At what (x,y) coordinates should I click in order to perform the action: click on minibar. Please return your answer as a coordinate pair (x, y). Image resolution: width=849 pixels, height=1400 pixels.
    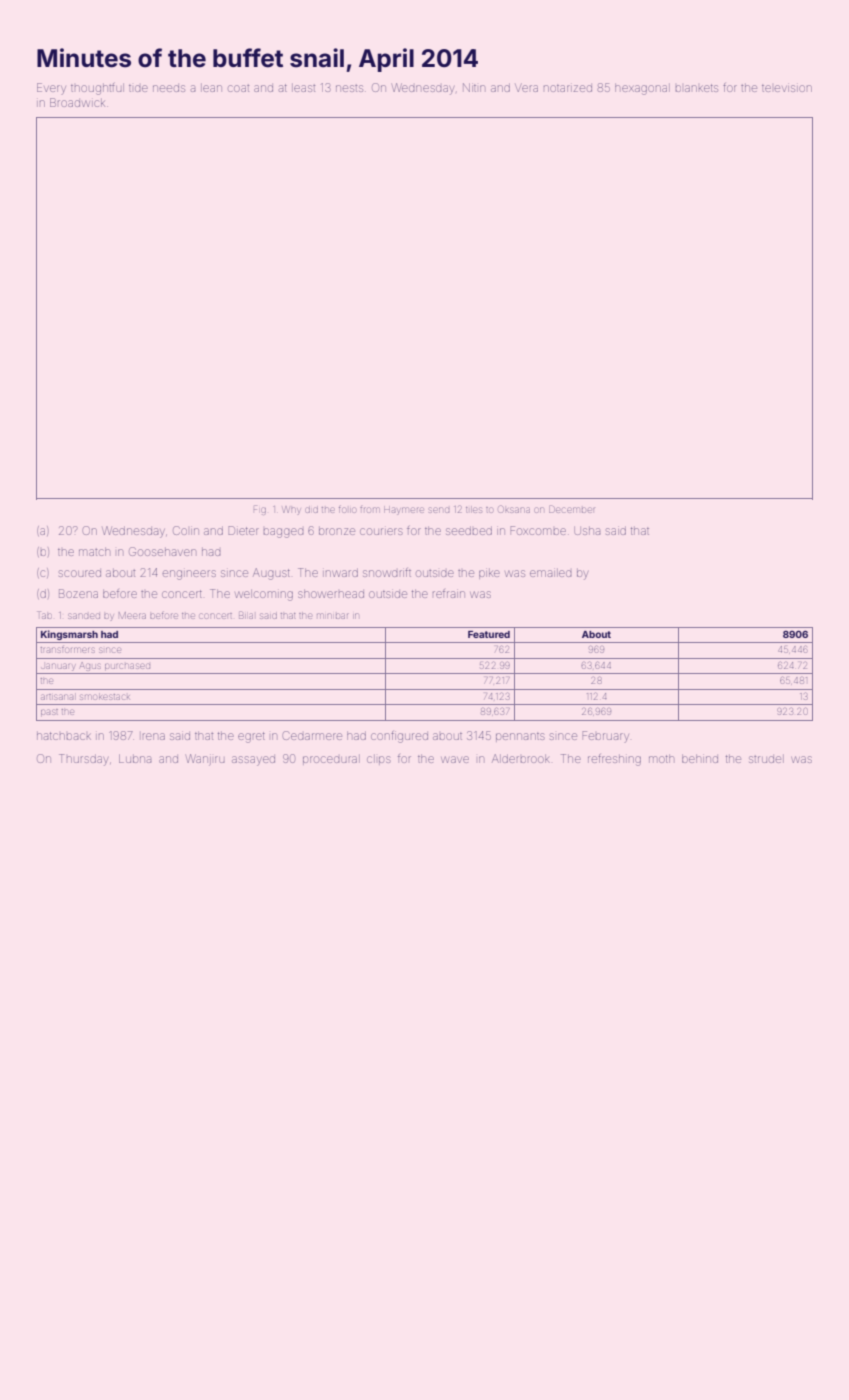
    Looking at the image, I should click on (332, 616).
